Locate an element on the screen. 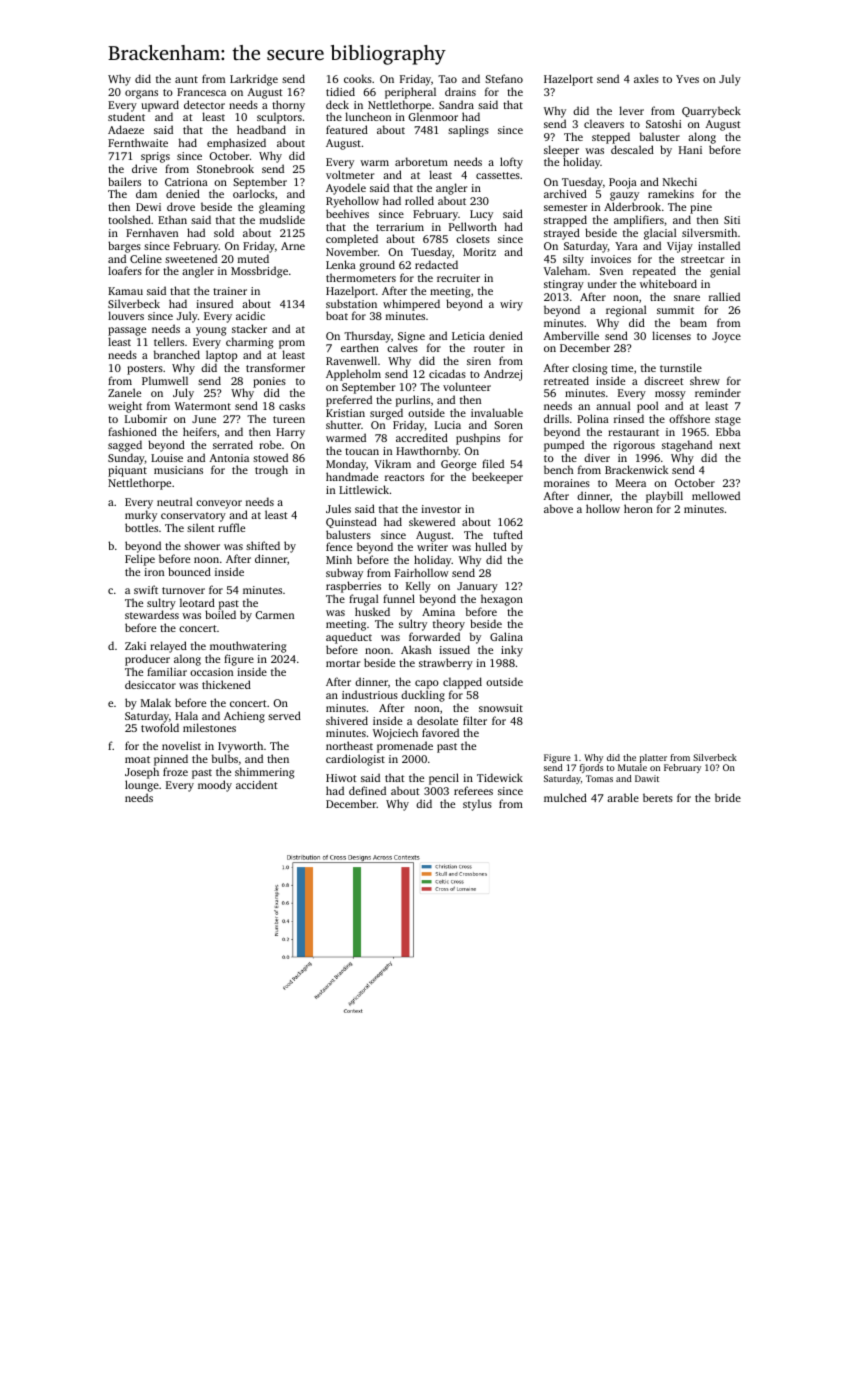 The height and width of the screenshot is (1400, 849). bulbs is located at coordinates (225, 758).
